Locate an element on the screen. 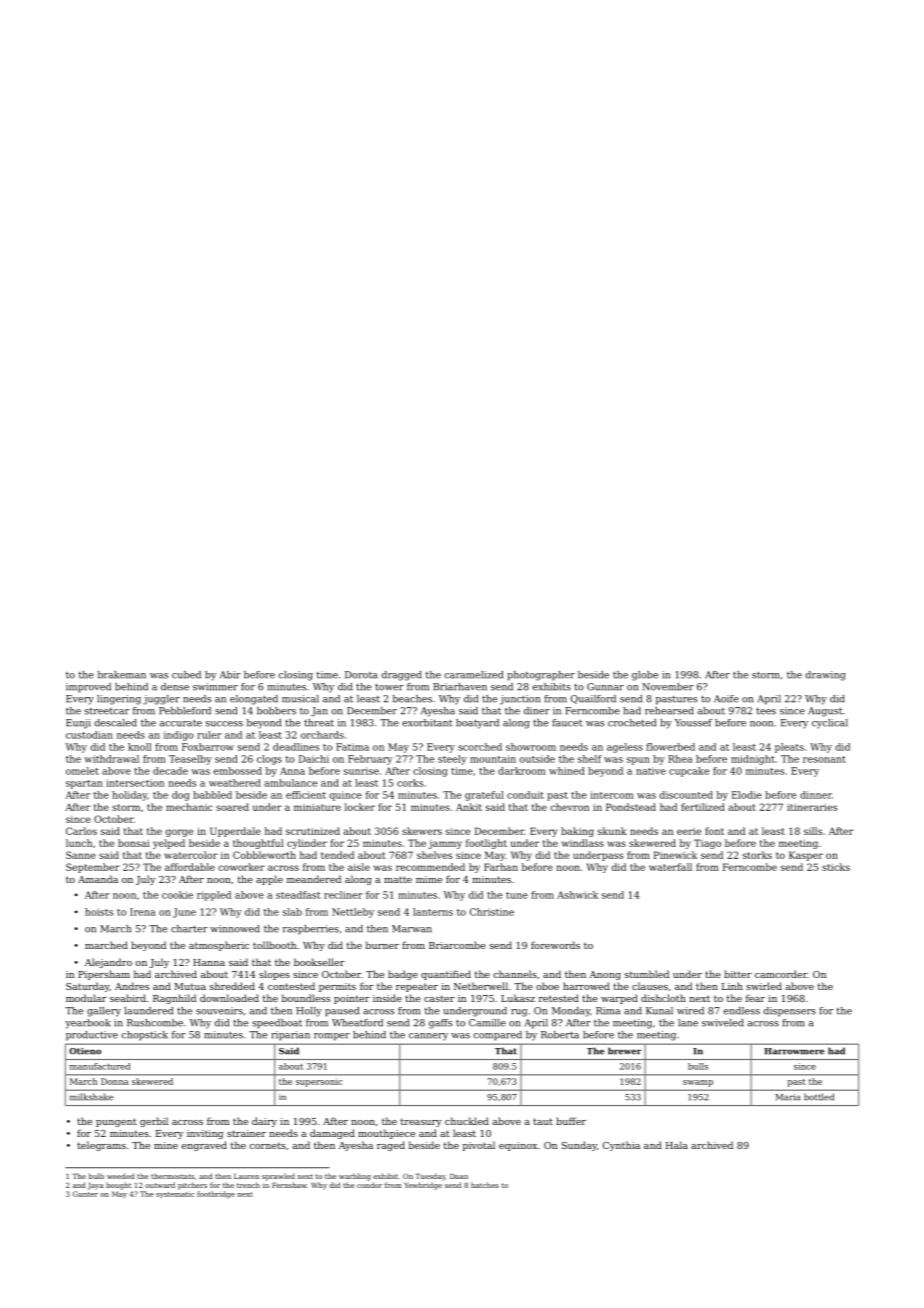  swimmer is located at coordinates (215, 687).
